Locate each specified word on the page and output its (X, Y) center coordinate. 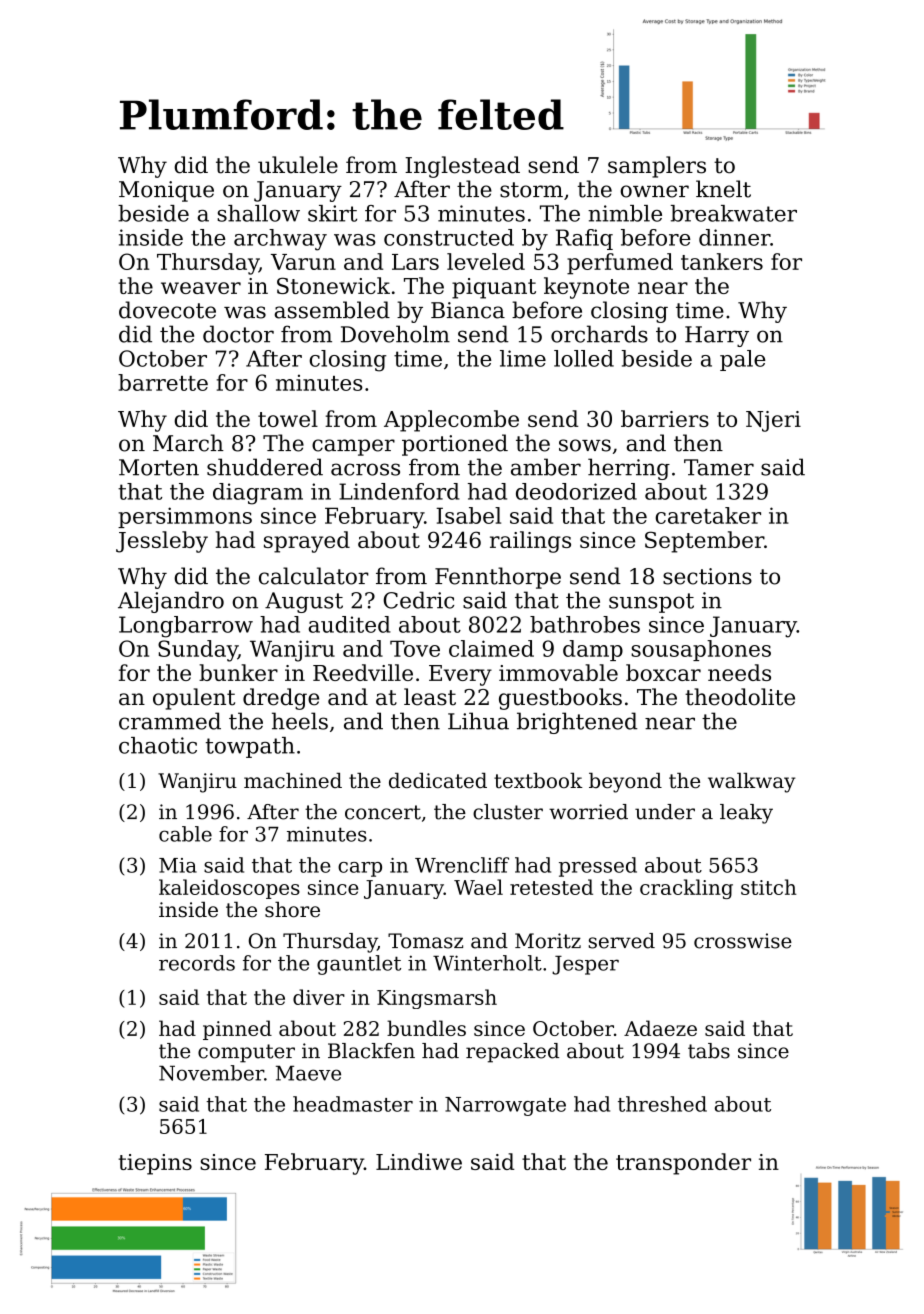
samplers (657, 167)
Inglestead (462, 167)
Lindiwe (419, 1161)
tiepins (155, 1164)
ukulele (298, 165)
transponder (683, 1164)
